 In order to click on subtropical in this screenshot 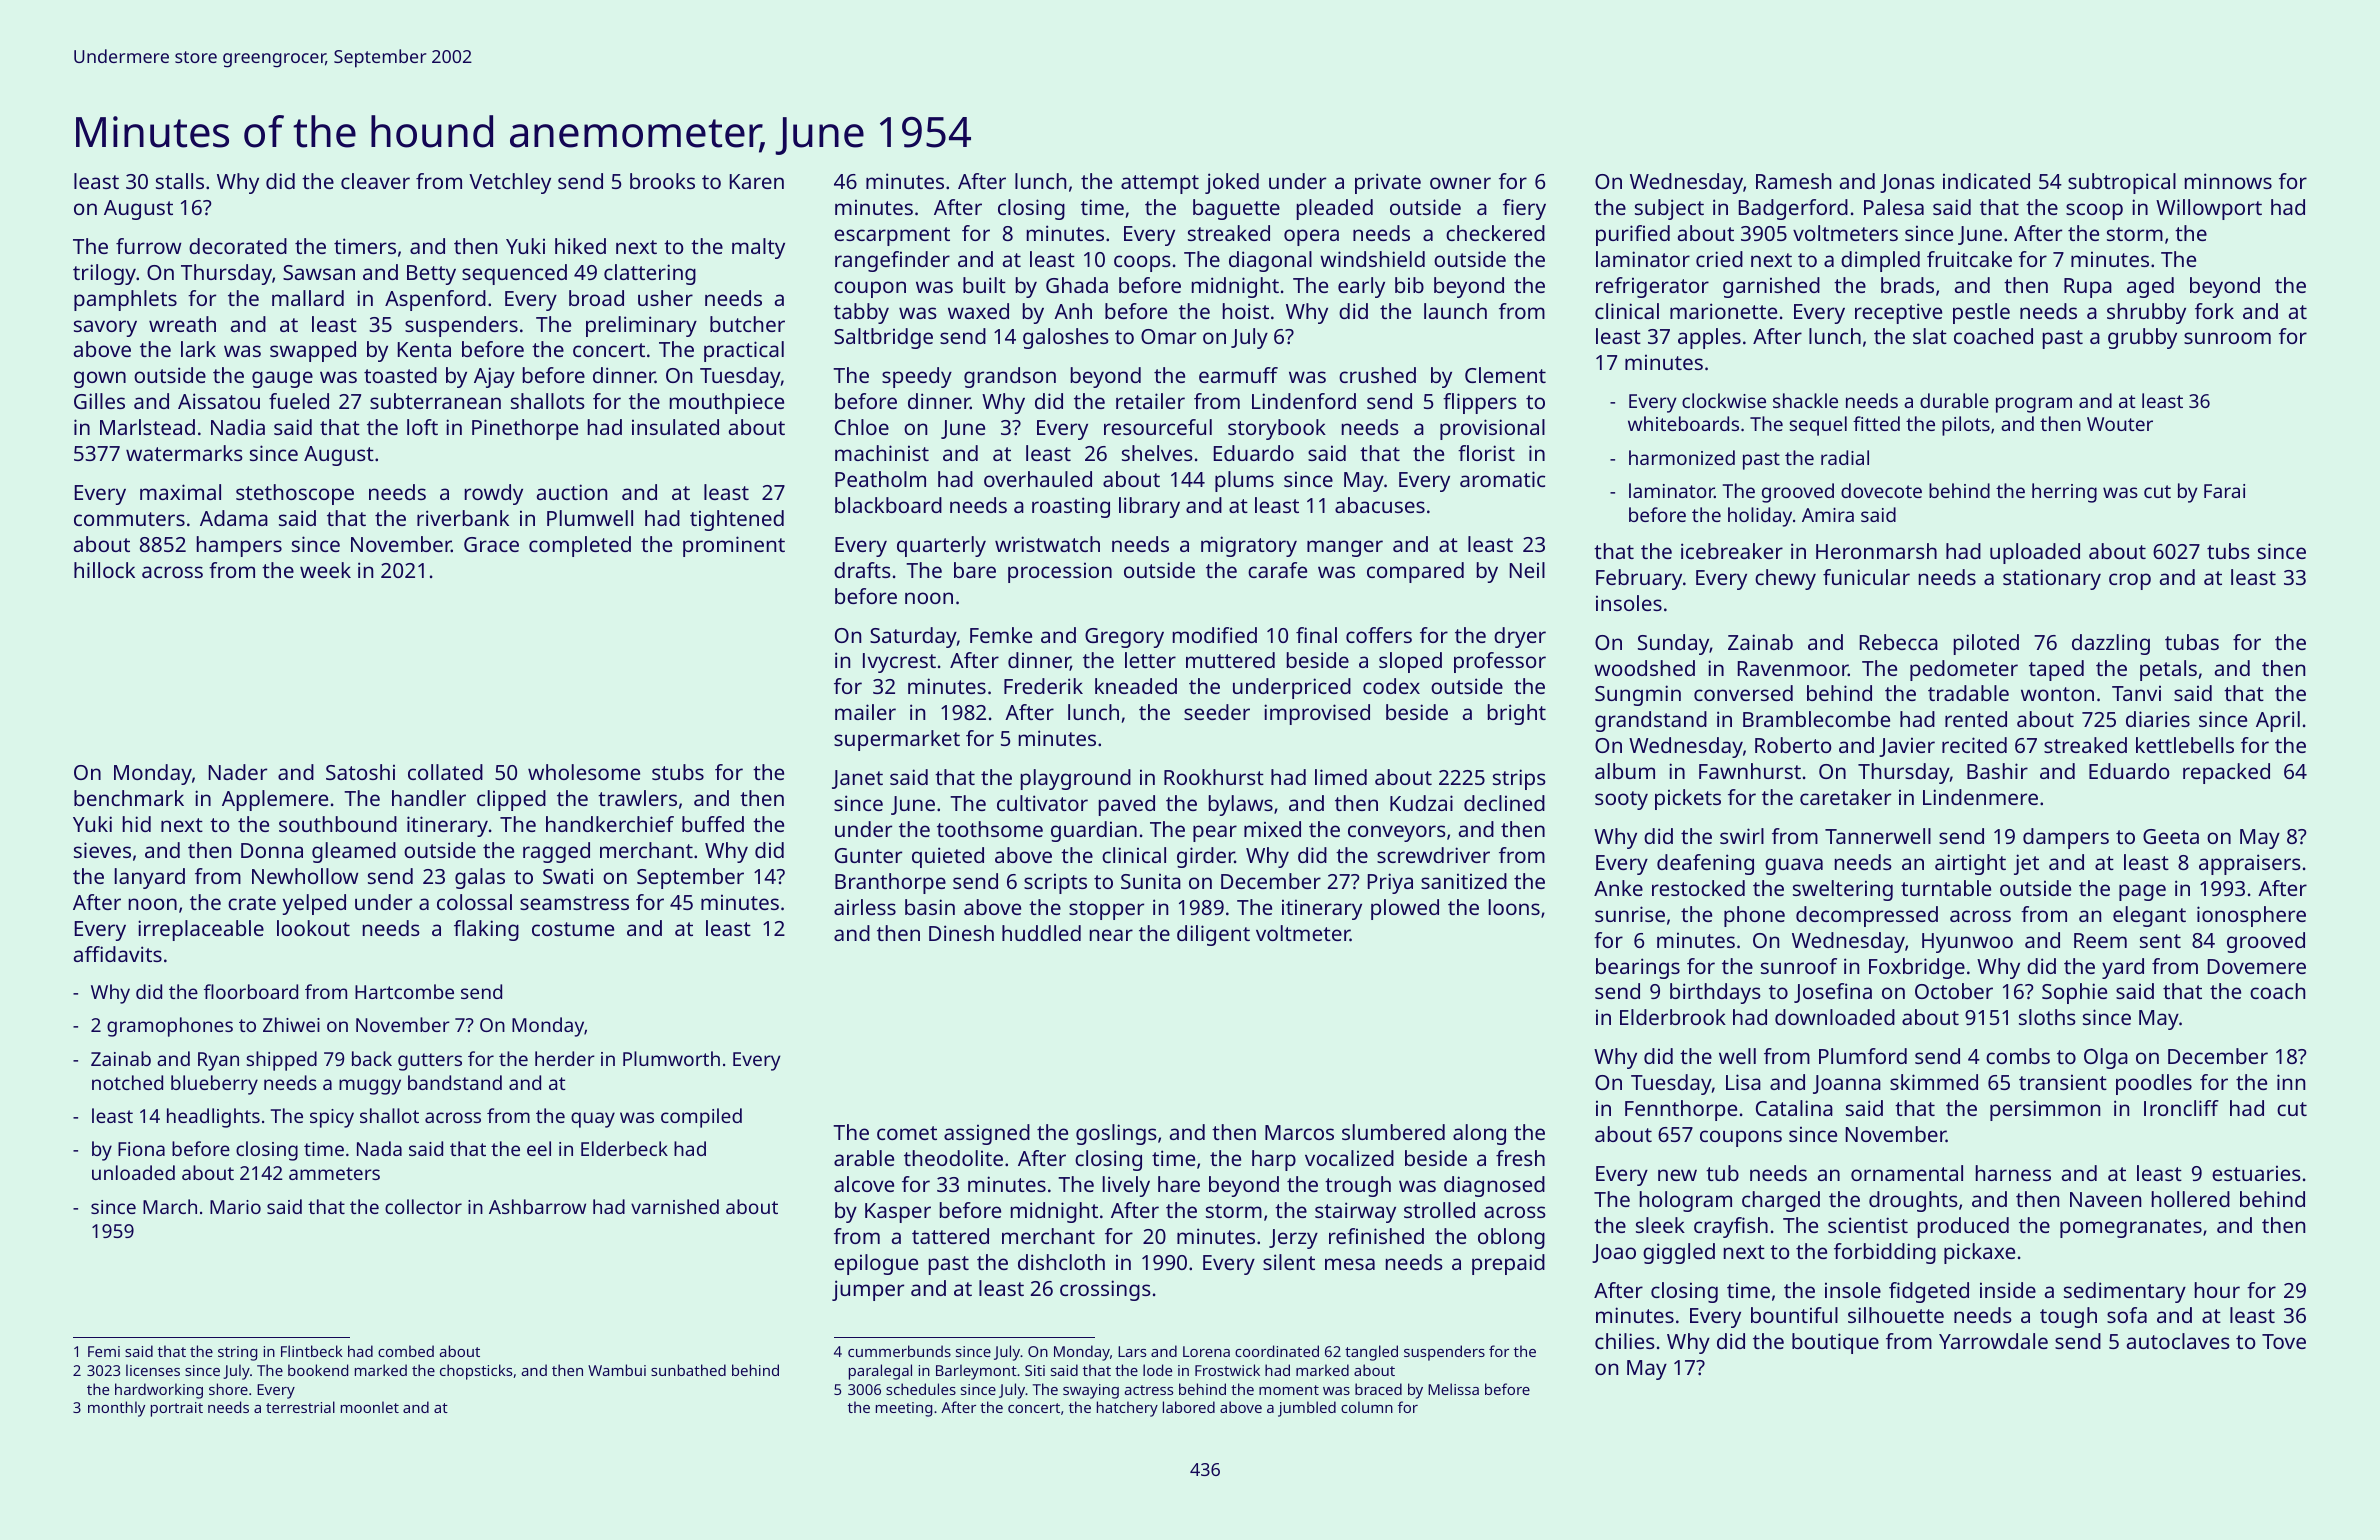, I will do `click(2122, 183)`.
